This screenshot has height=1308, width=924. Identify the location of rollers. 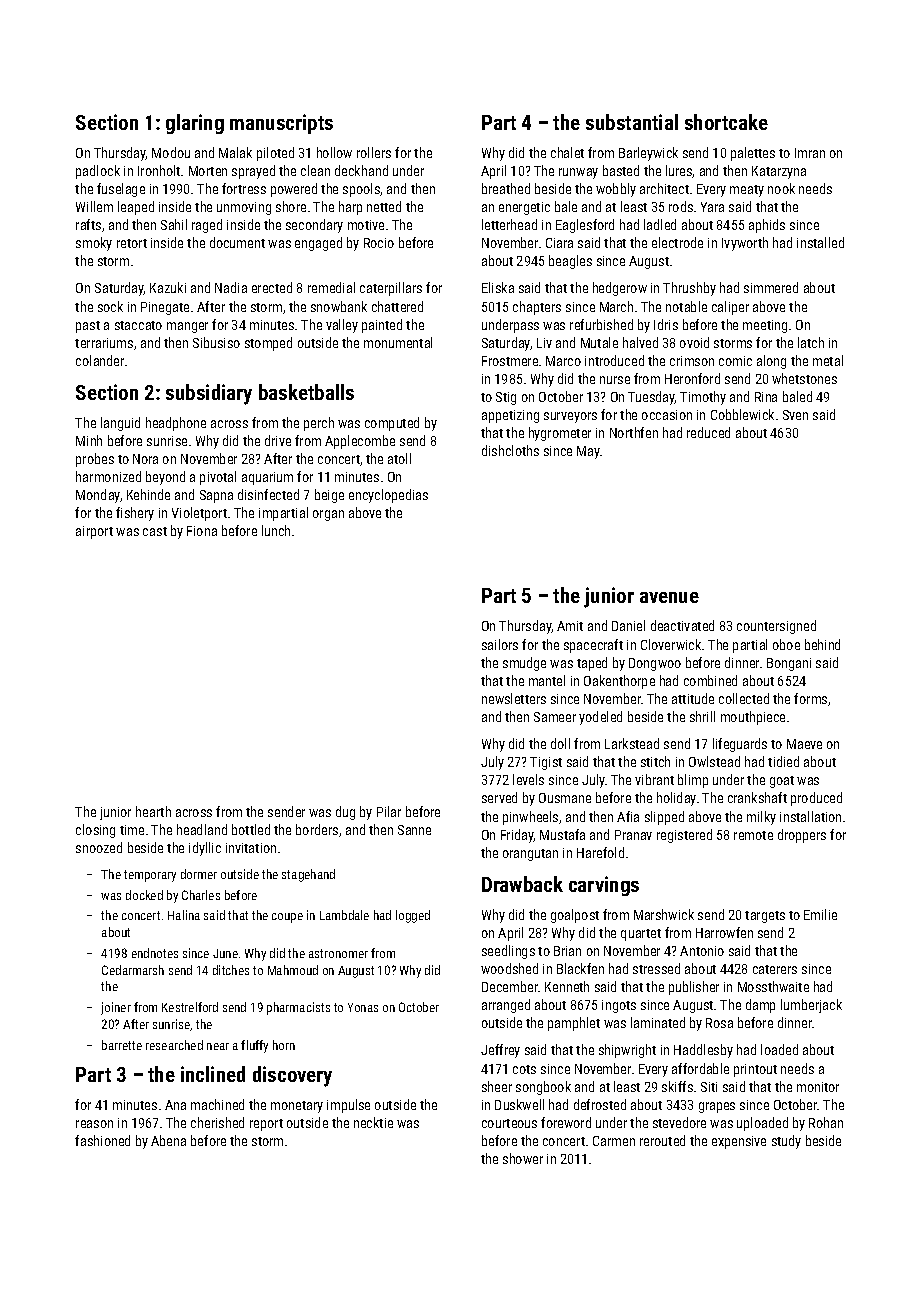
(374, 152).
